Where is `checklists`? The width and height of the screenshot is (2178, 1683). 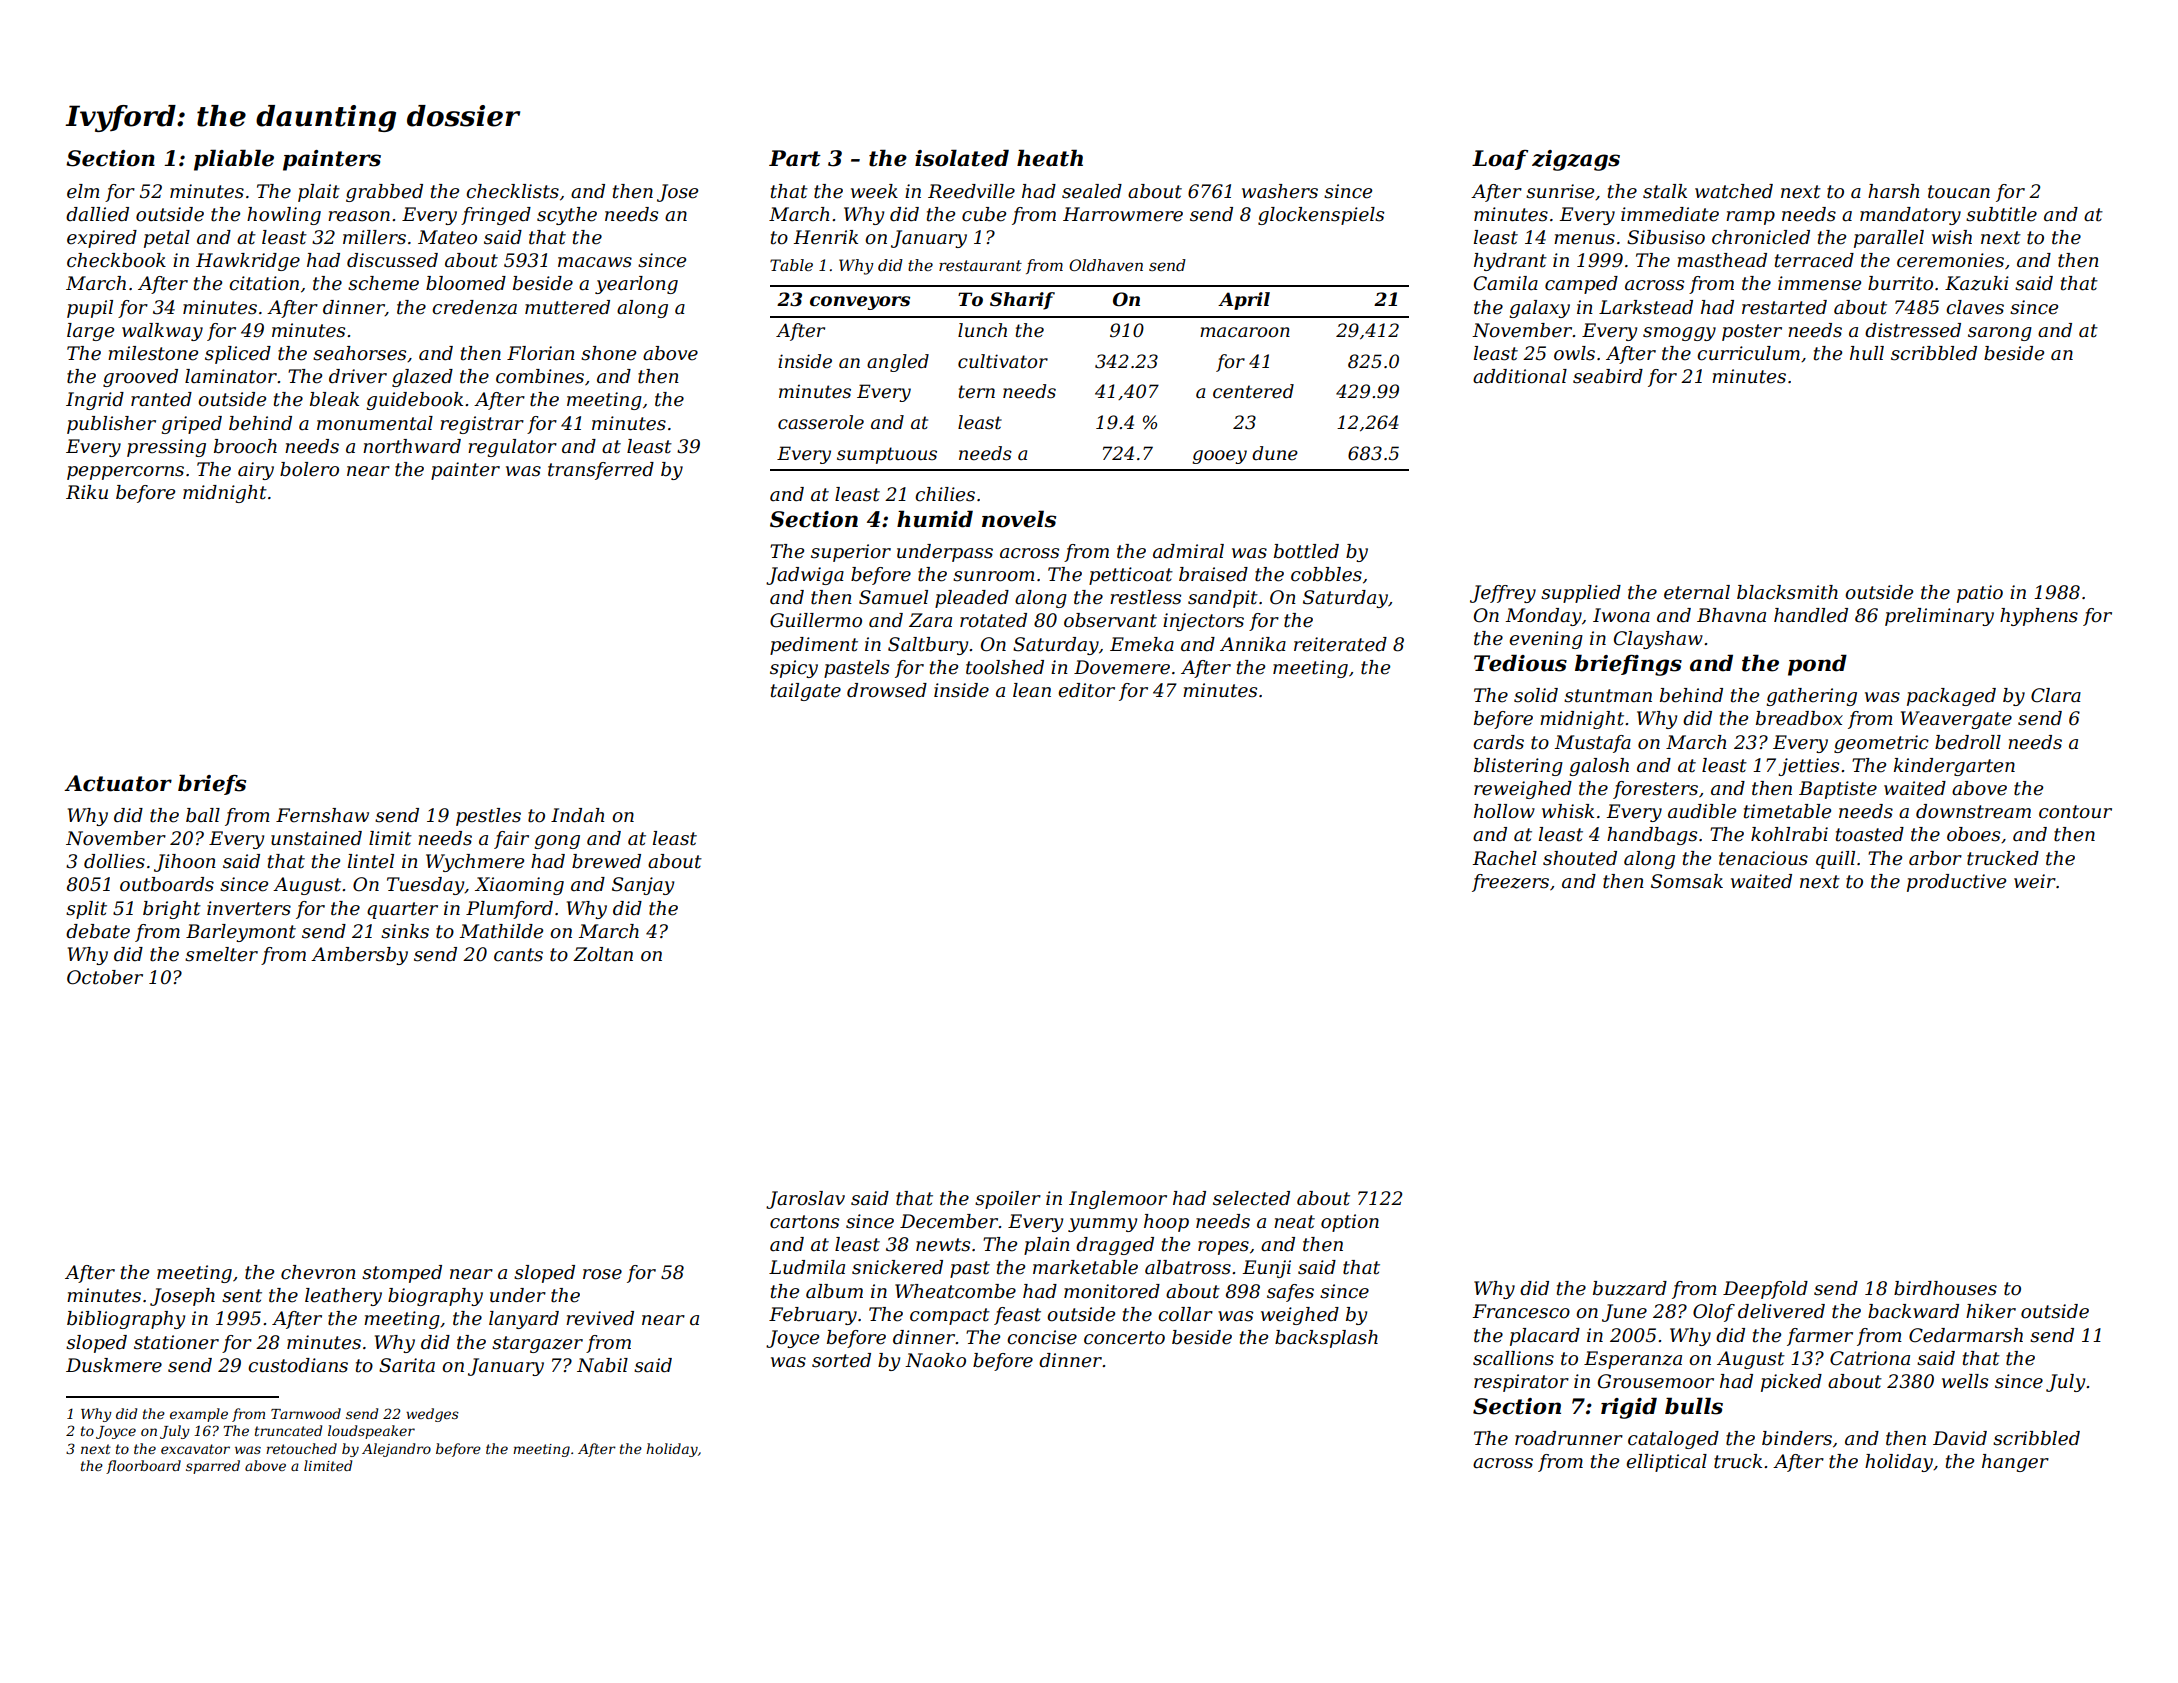 checklists is located at coordinates (512, 191).
